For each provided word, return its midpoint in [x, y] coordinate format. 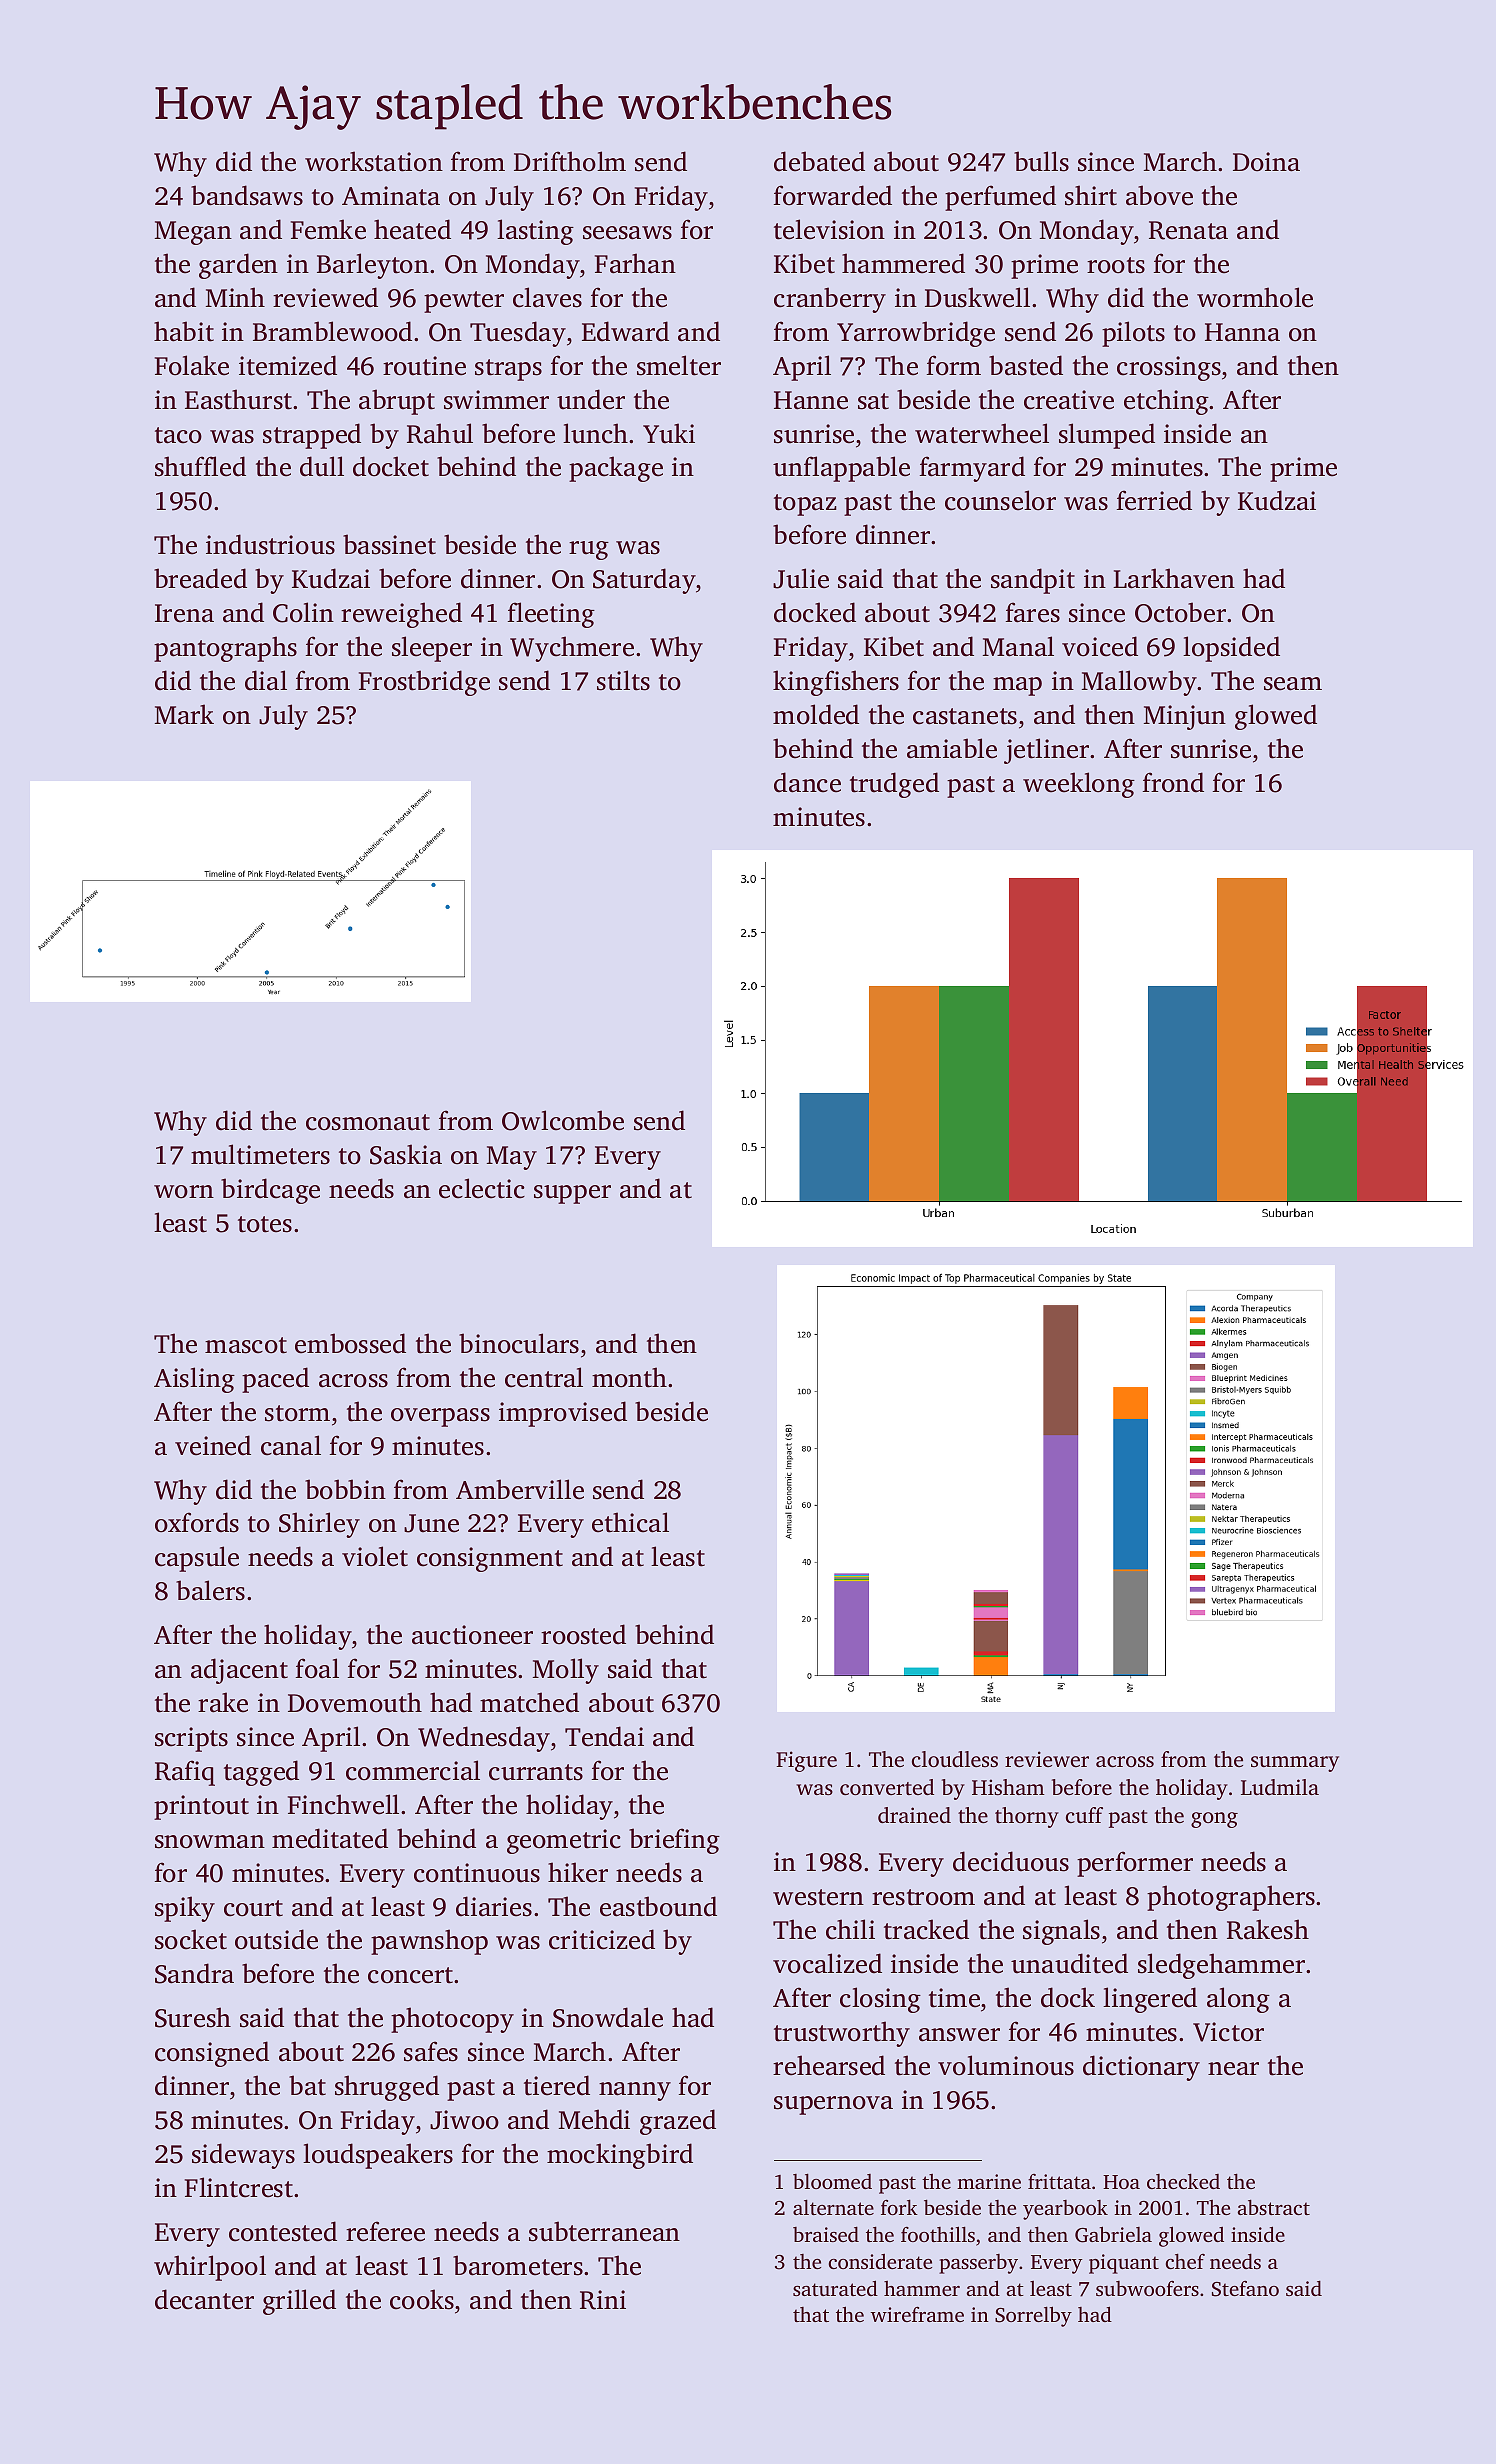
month [629, 1377]
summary [1295, 1764]
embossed [350, 1343]
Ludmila [1280, 1787]
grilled [299, 2302]
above [1159, 195]
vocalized [827, 1963]
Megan [193, 233]
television [829, 229]
